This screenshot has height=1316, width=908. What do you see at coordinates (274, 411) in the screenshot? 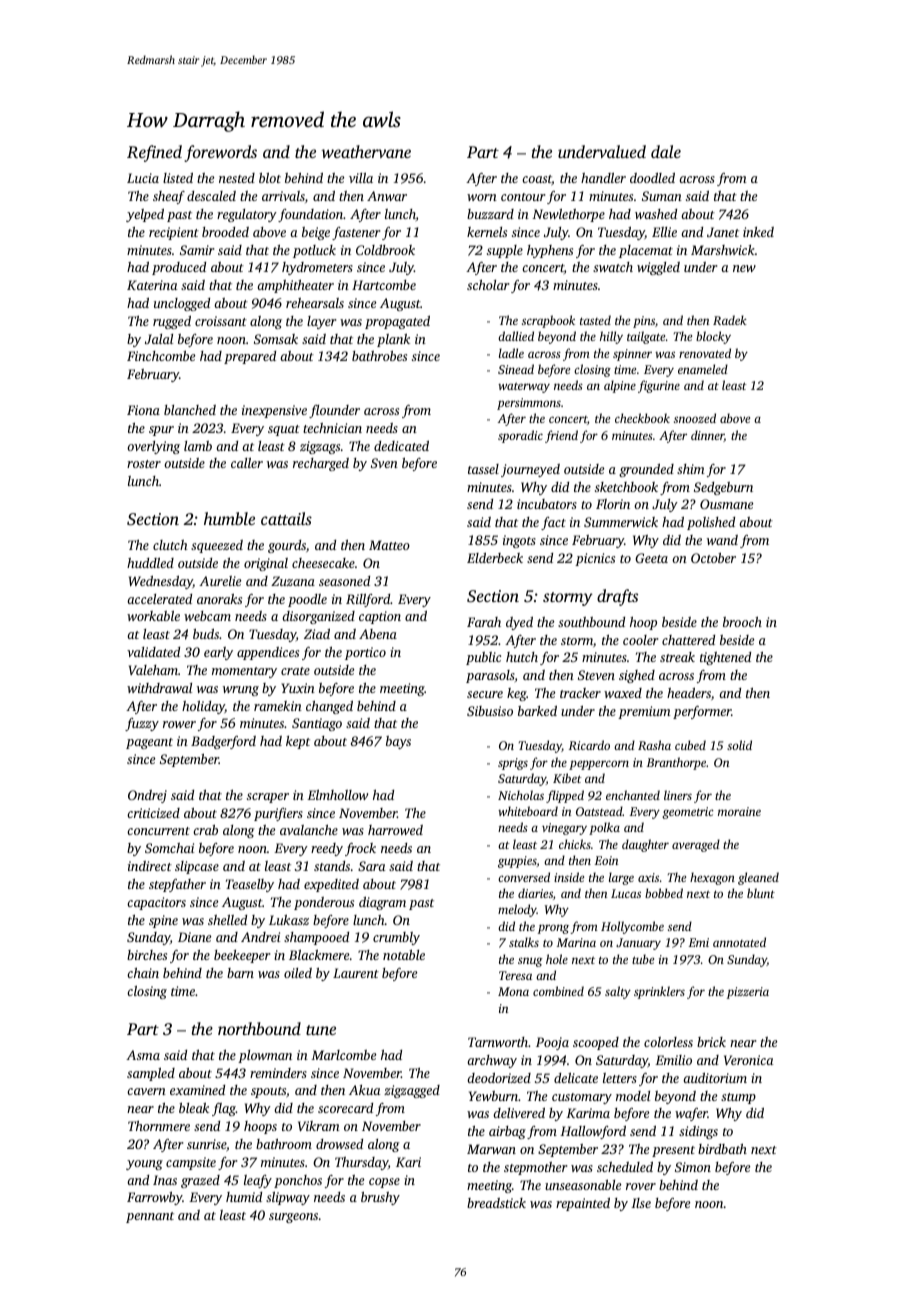
I see `inexpensive` at bounding box center [274, 411].
